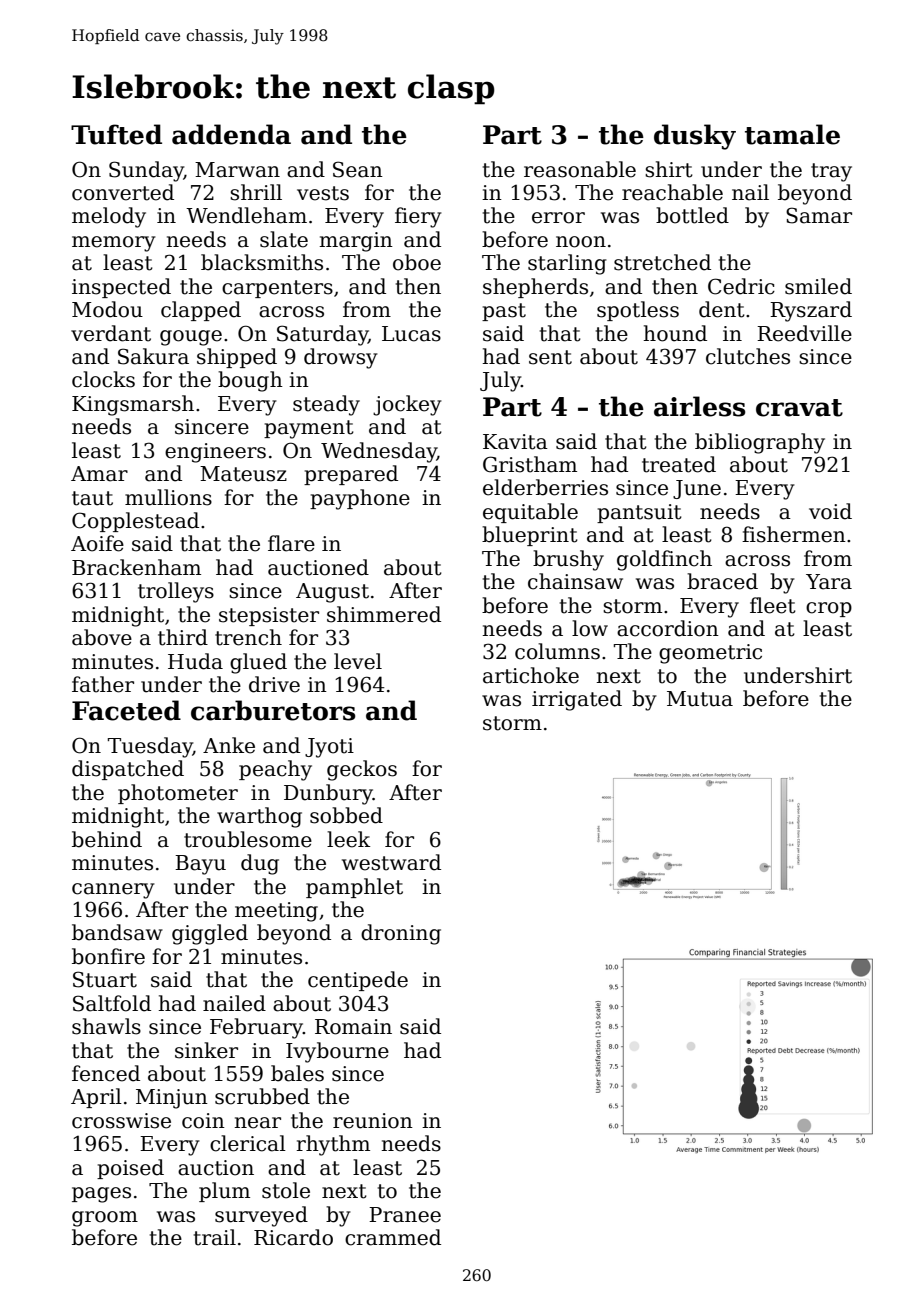 This screenshot has width=924, height=1311. I want to click on droning, so click(401, 934).
